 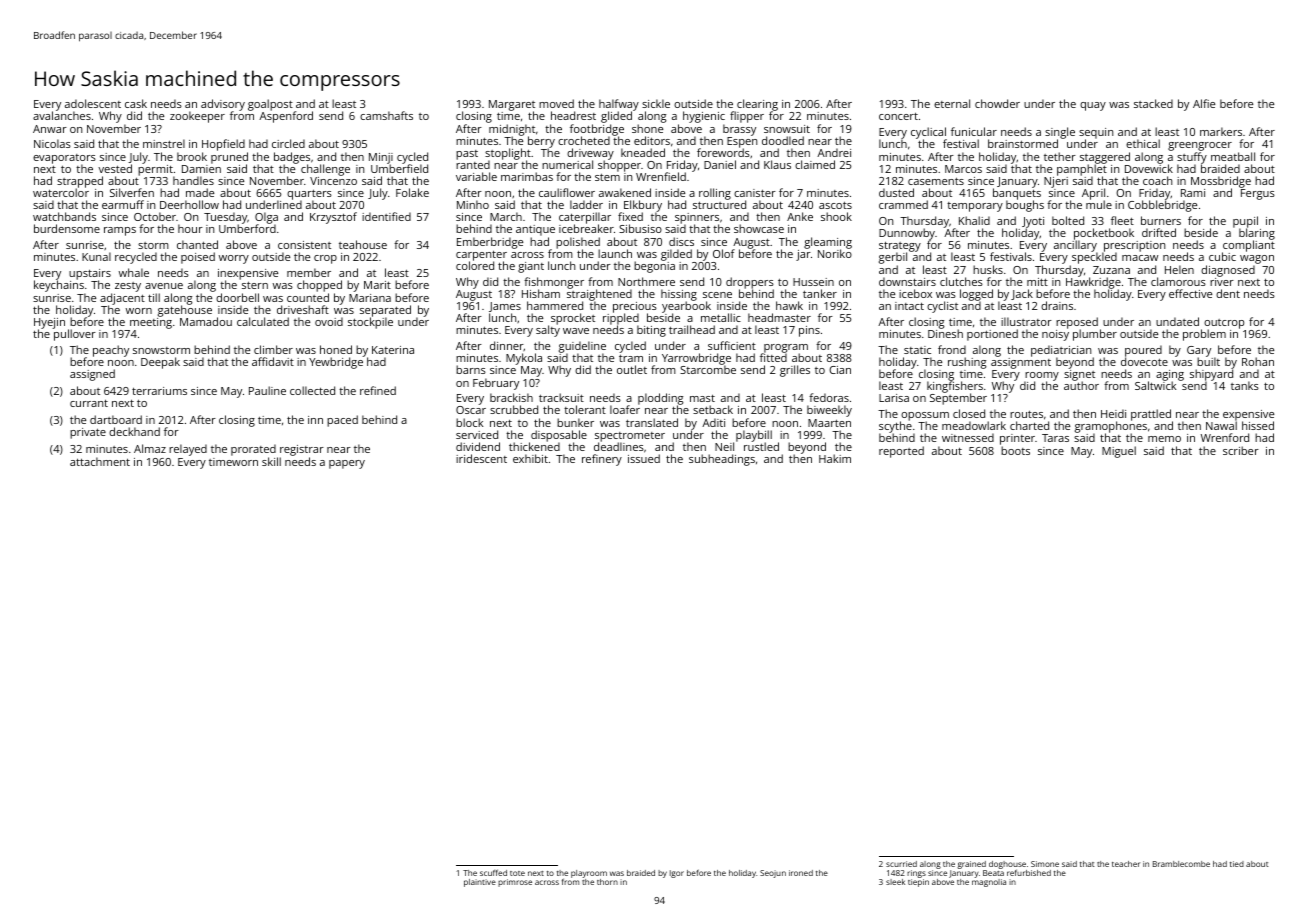 I want to click on meeting, so click(x=151, y=323).
